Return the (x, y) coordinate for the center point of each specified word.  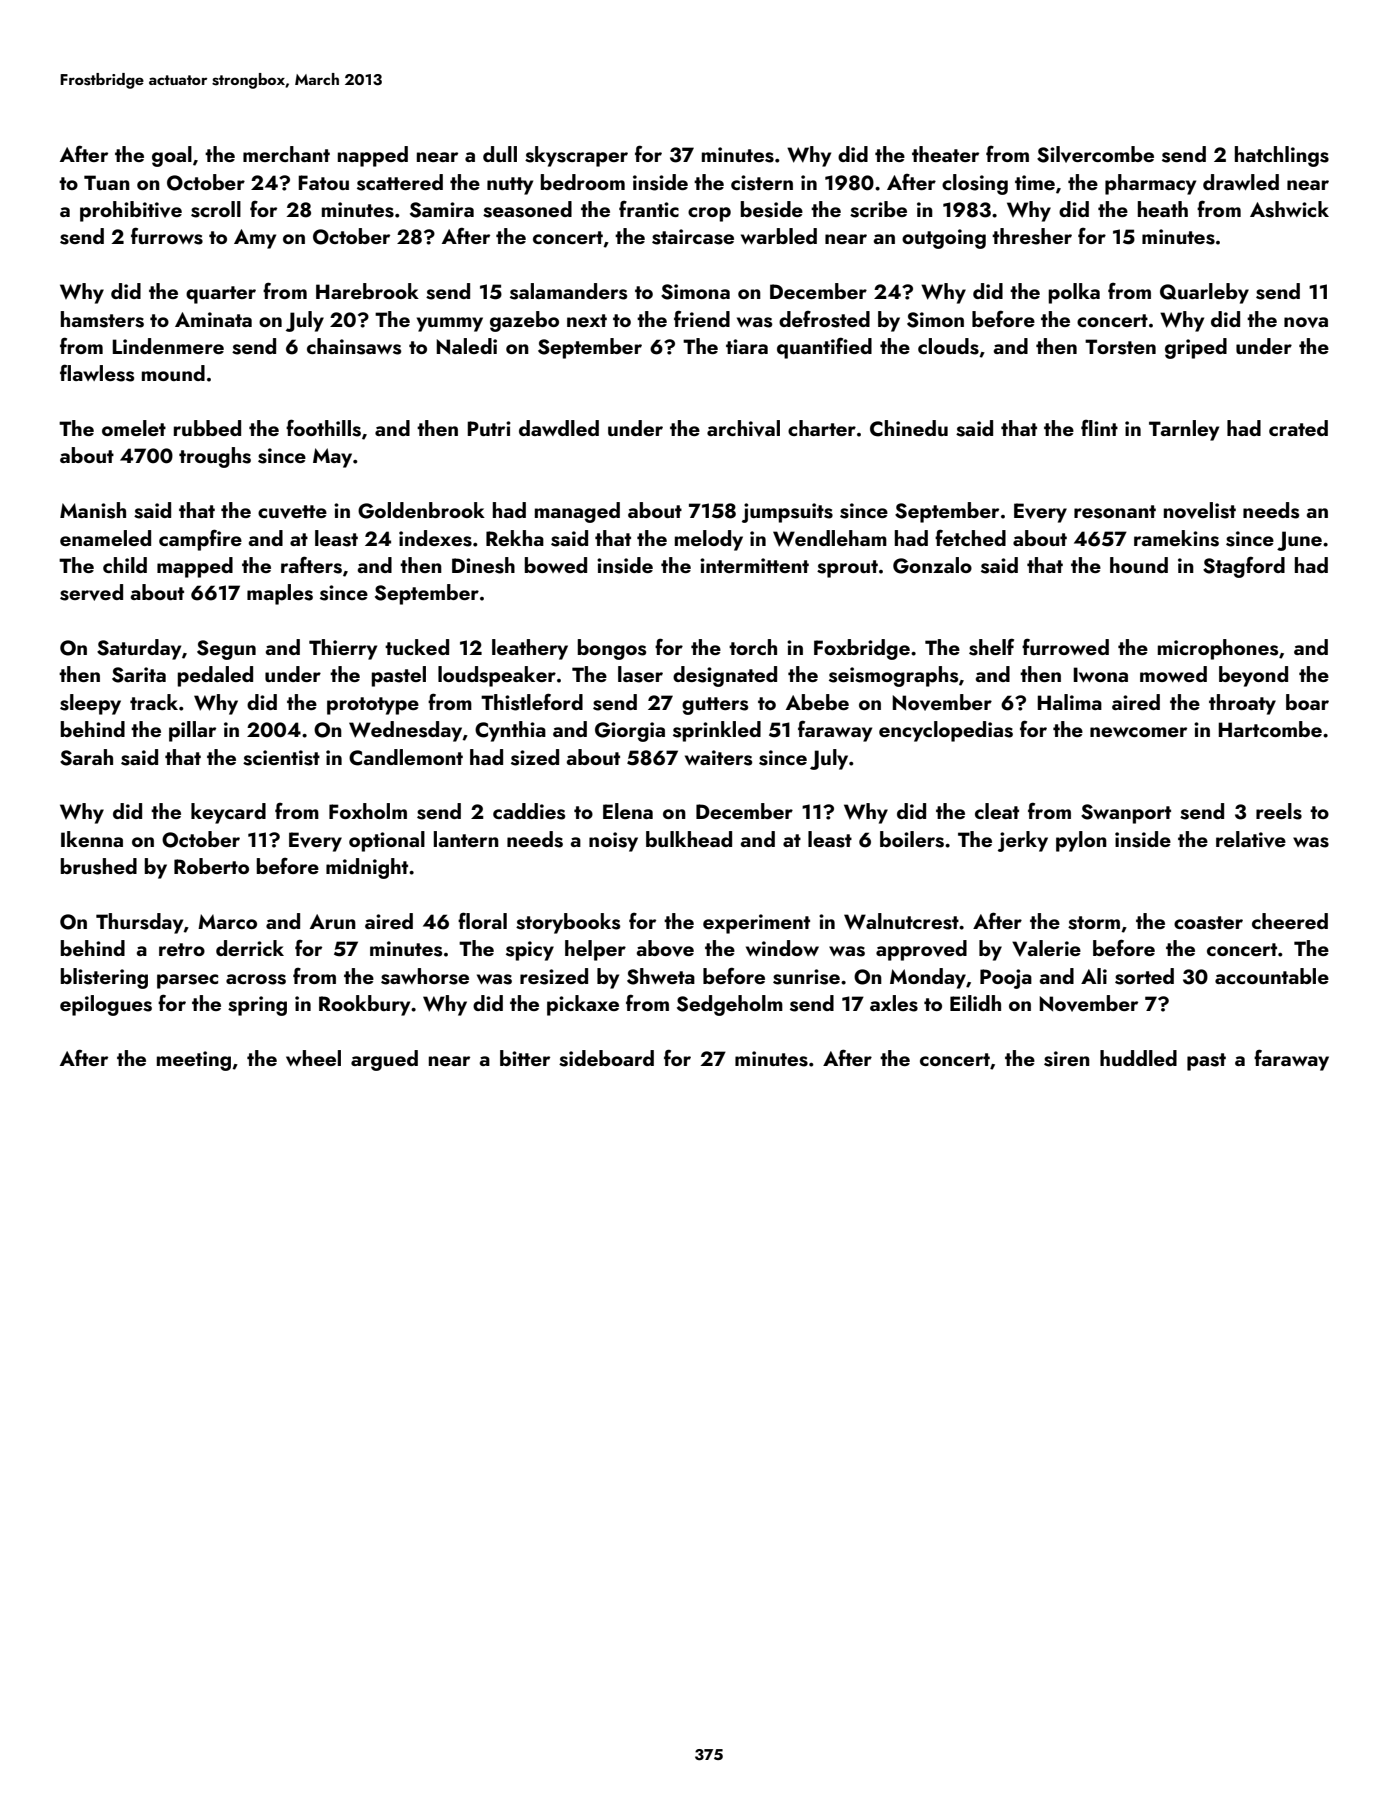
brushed (99, 866)
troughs (215, 457)
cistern (762, 183)
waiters (718, 758)
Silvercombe (1095, 154)
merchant (286, 154)
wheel (313, 1058)
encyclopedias (946, 731)
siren (1067, 1059)
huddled (1138, 1058)
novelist (1200, 510)
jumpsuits (787, 513)
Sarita (139, 675)
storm (1094, 923)
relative (1251, 839)
